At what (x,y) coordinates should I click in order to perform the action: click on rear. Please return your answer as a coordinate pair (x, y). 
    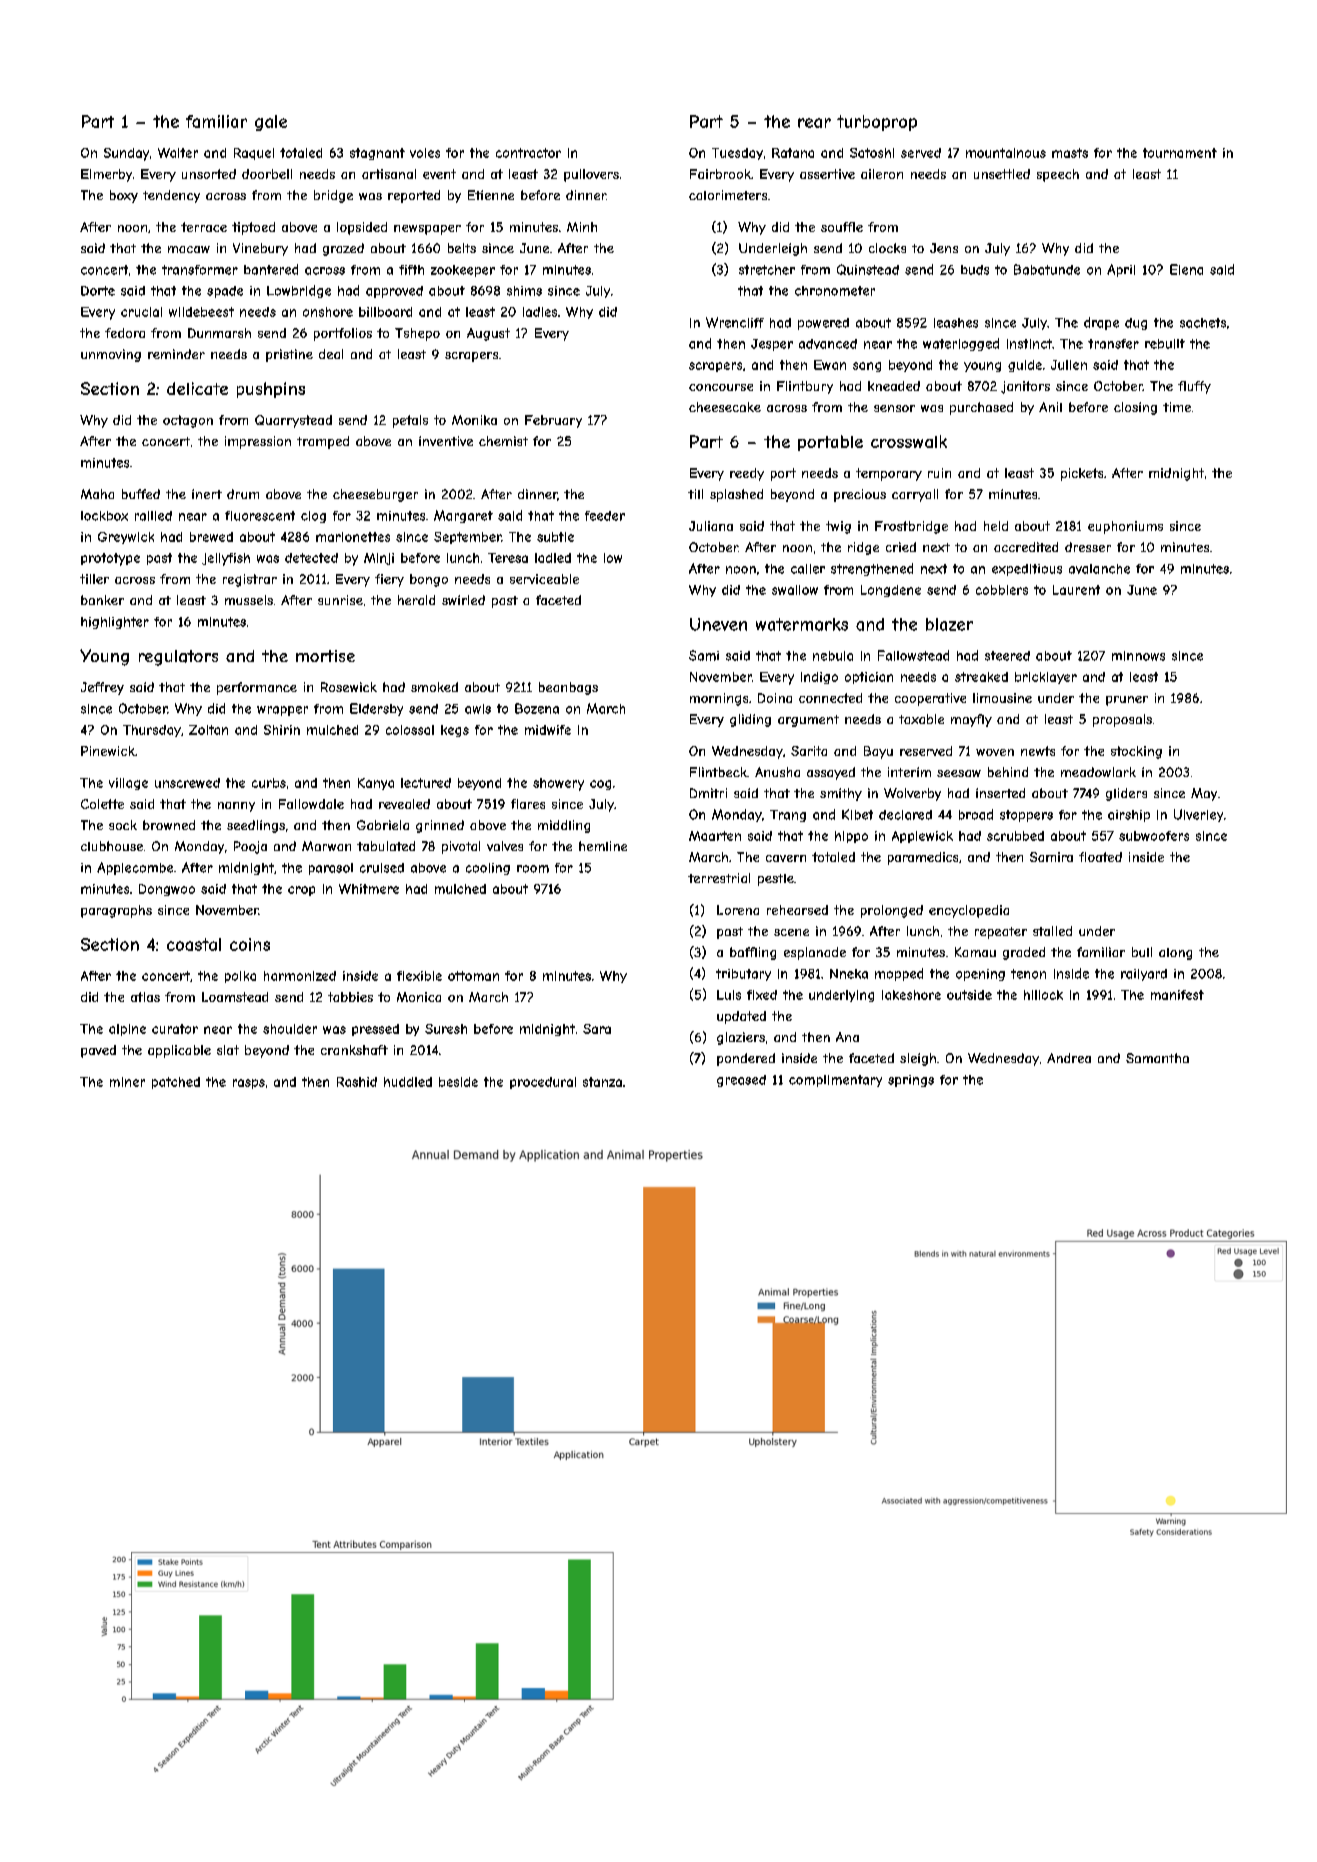
    Looking at the image, I should click on (814, 123).
